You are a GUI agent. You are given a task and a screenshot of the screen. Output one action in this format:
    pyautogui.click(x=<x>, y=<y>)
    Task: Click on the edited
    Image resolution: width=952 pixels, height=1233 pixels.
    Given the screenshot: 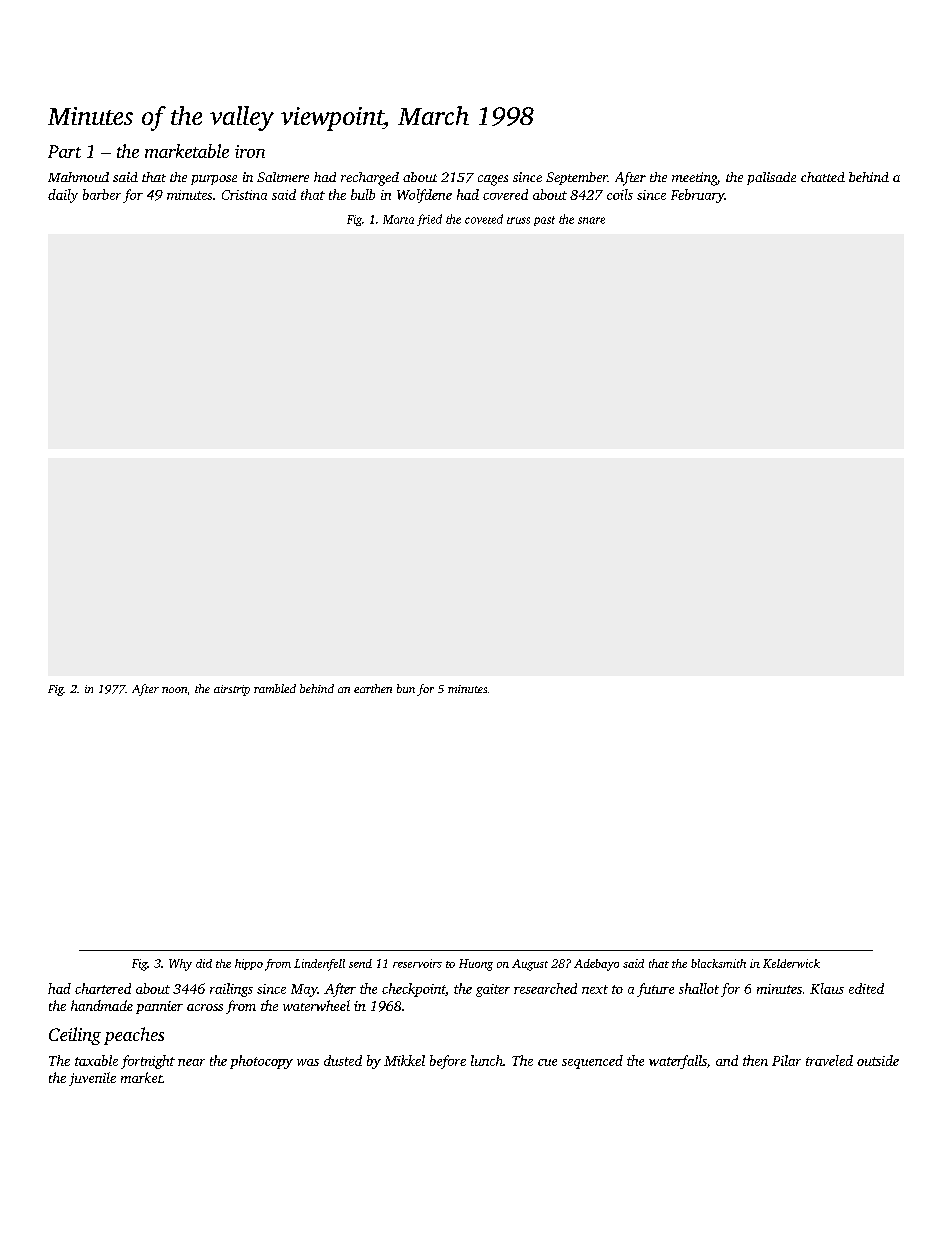 What is the action you would take?
    pyautogui.click(x=866, y=988)
